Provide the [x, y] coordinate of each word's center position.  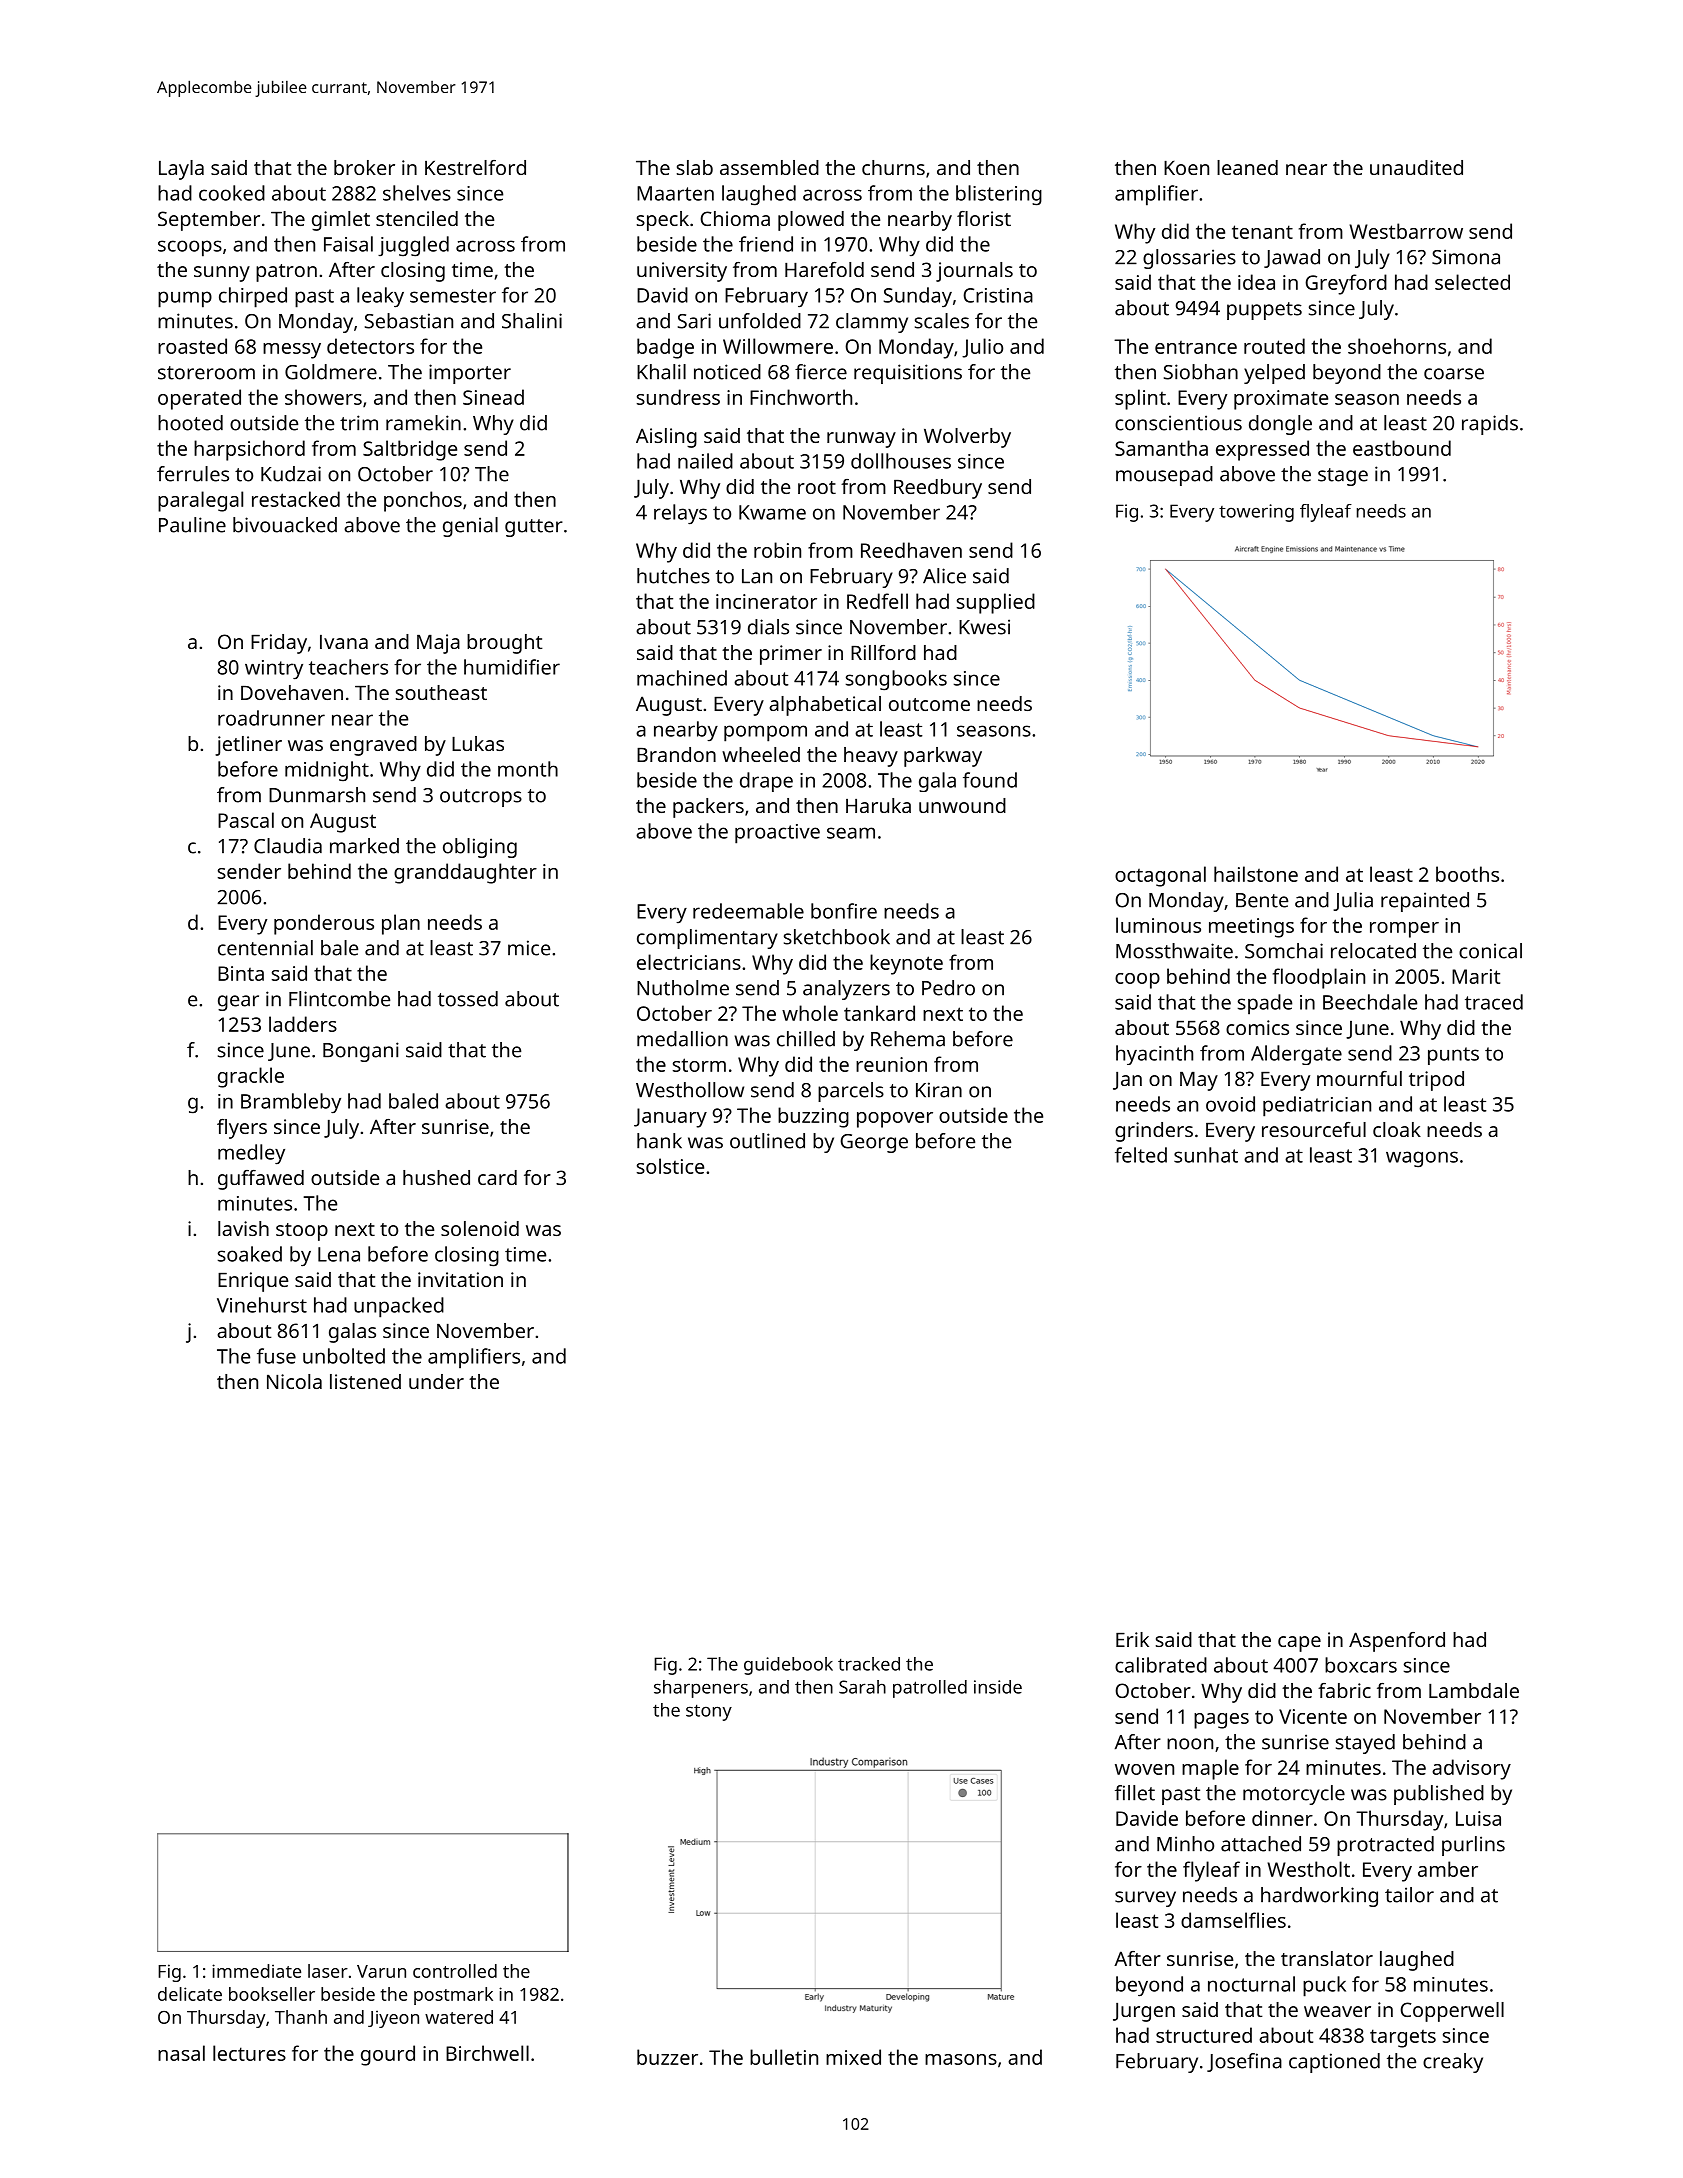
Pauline [192, 525]
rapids [1490, 425]
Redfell [877, 601]
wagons [1422, 1159]
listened [365, 1381]
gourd [388, 2055]
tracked [869, 1664]
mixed [853, 2057]
